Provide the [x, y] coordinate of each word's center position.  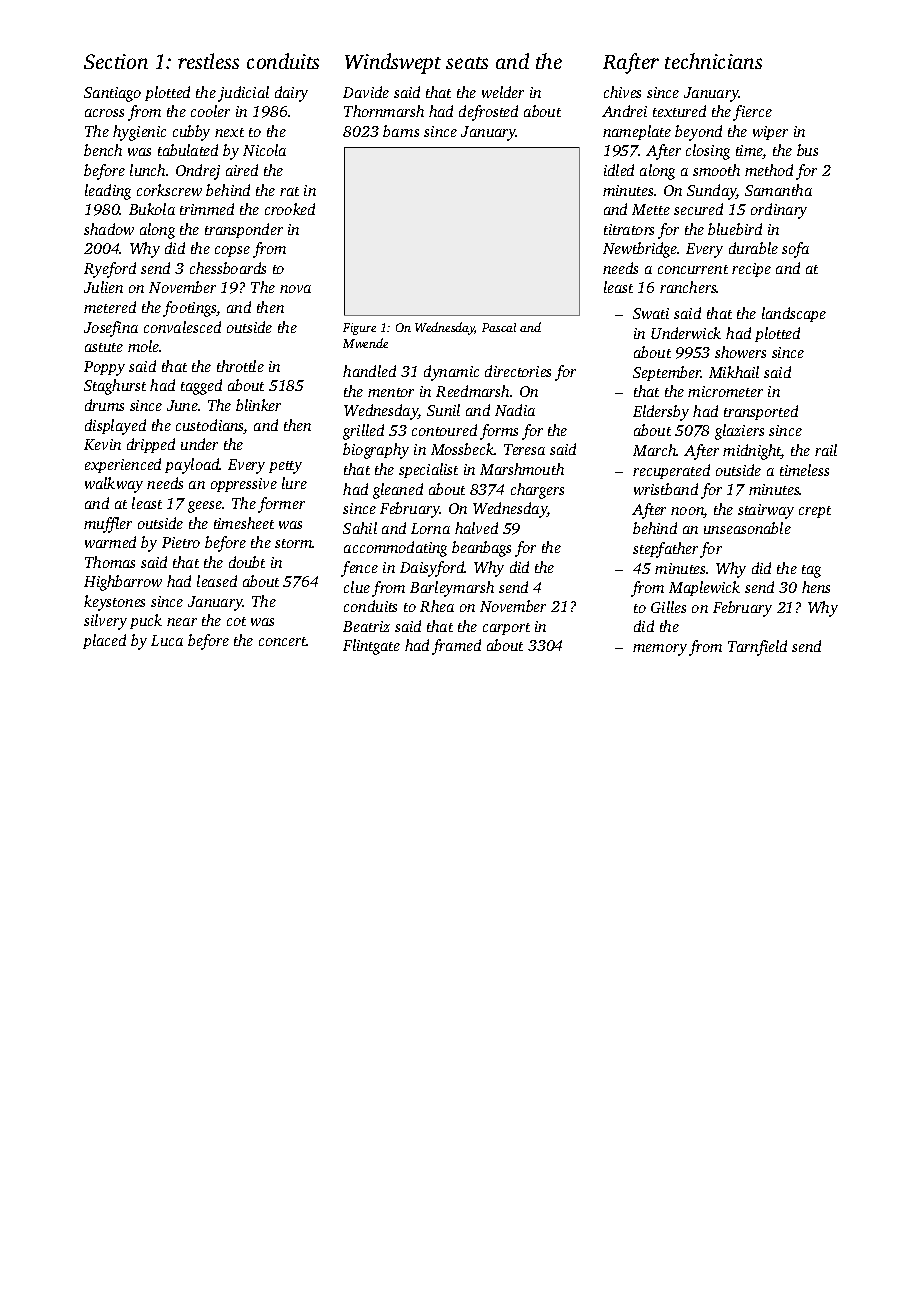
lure [294, 483]
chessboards [228, 268]
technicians [713, 61]
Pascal [499, 327]
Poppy [104, 368]
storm [294, 543]
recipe [751, 270]
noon [687, 512]
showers [740, 352]
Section [116, 61]
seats [467, 63]
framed [456, 647]
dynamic [451, 373]
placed [104, 641]
